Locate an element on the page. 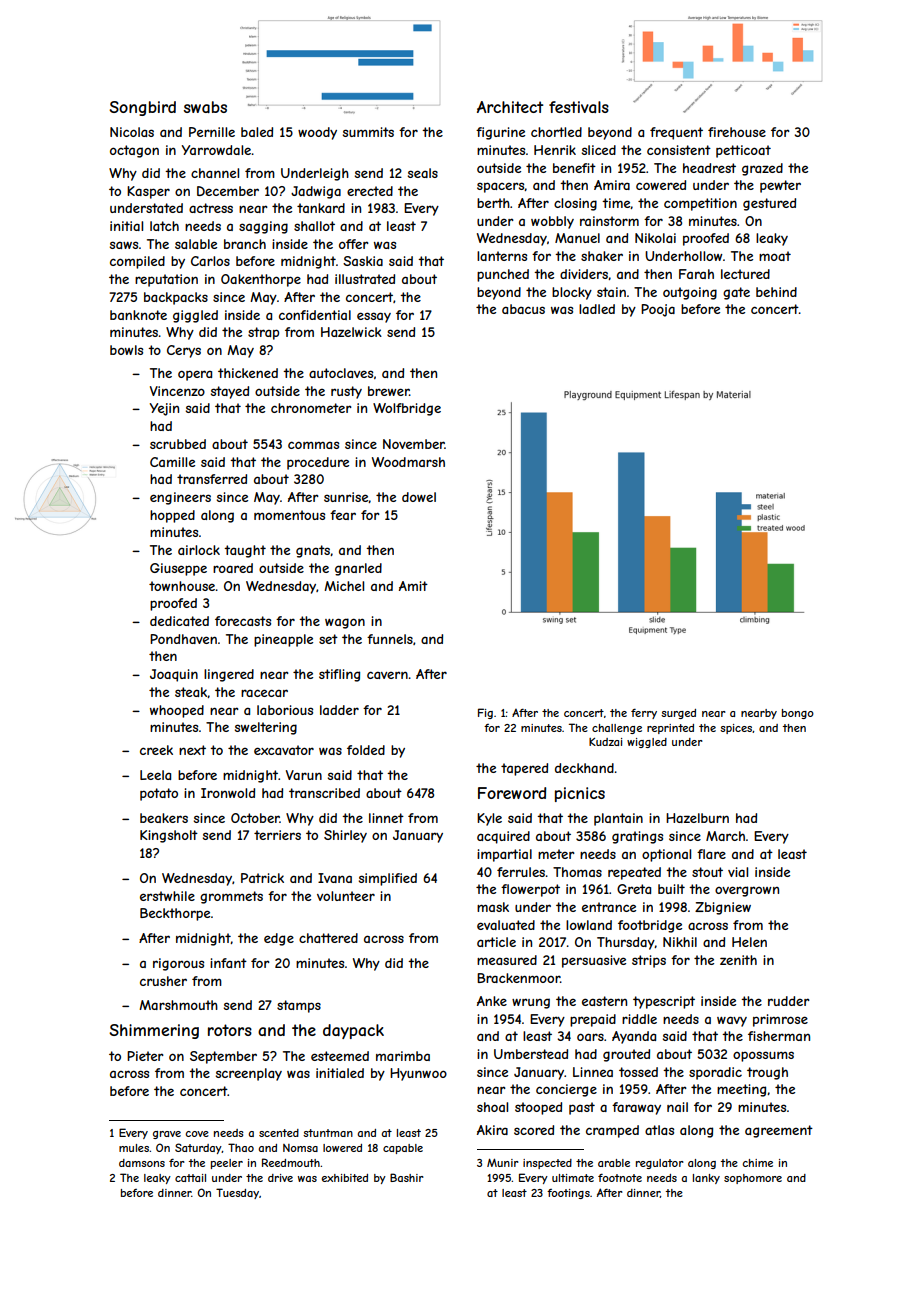 This image has height=1308, width=924. erected is located at coordinates (370, 191).
